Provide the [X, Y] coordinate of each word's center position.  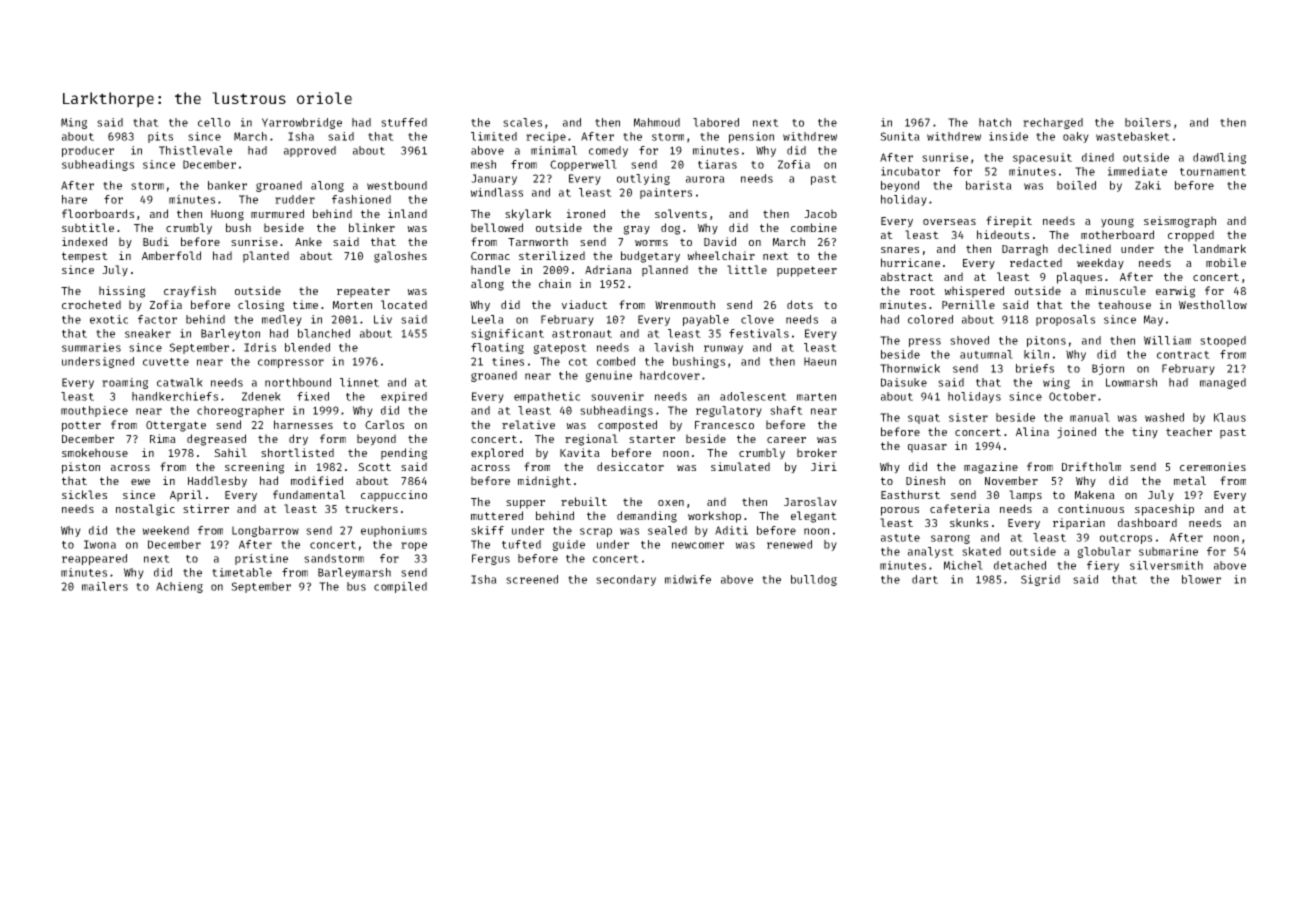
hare [74, 199]
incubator [910, 171]
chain [555, 283]
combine [814, 227]
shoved [969, 340]
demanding [647, 517]
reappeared [94, 559]
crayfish [190, 292]
